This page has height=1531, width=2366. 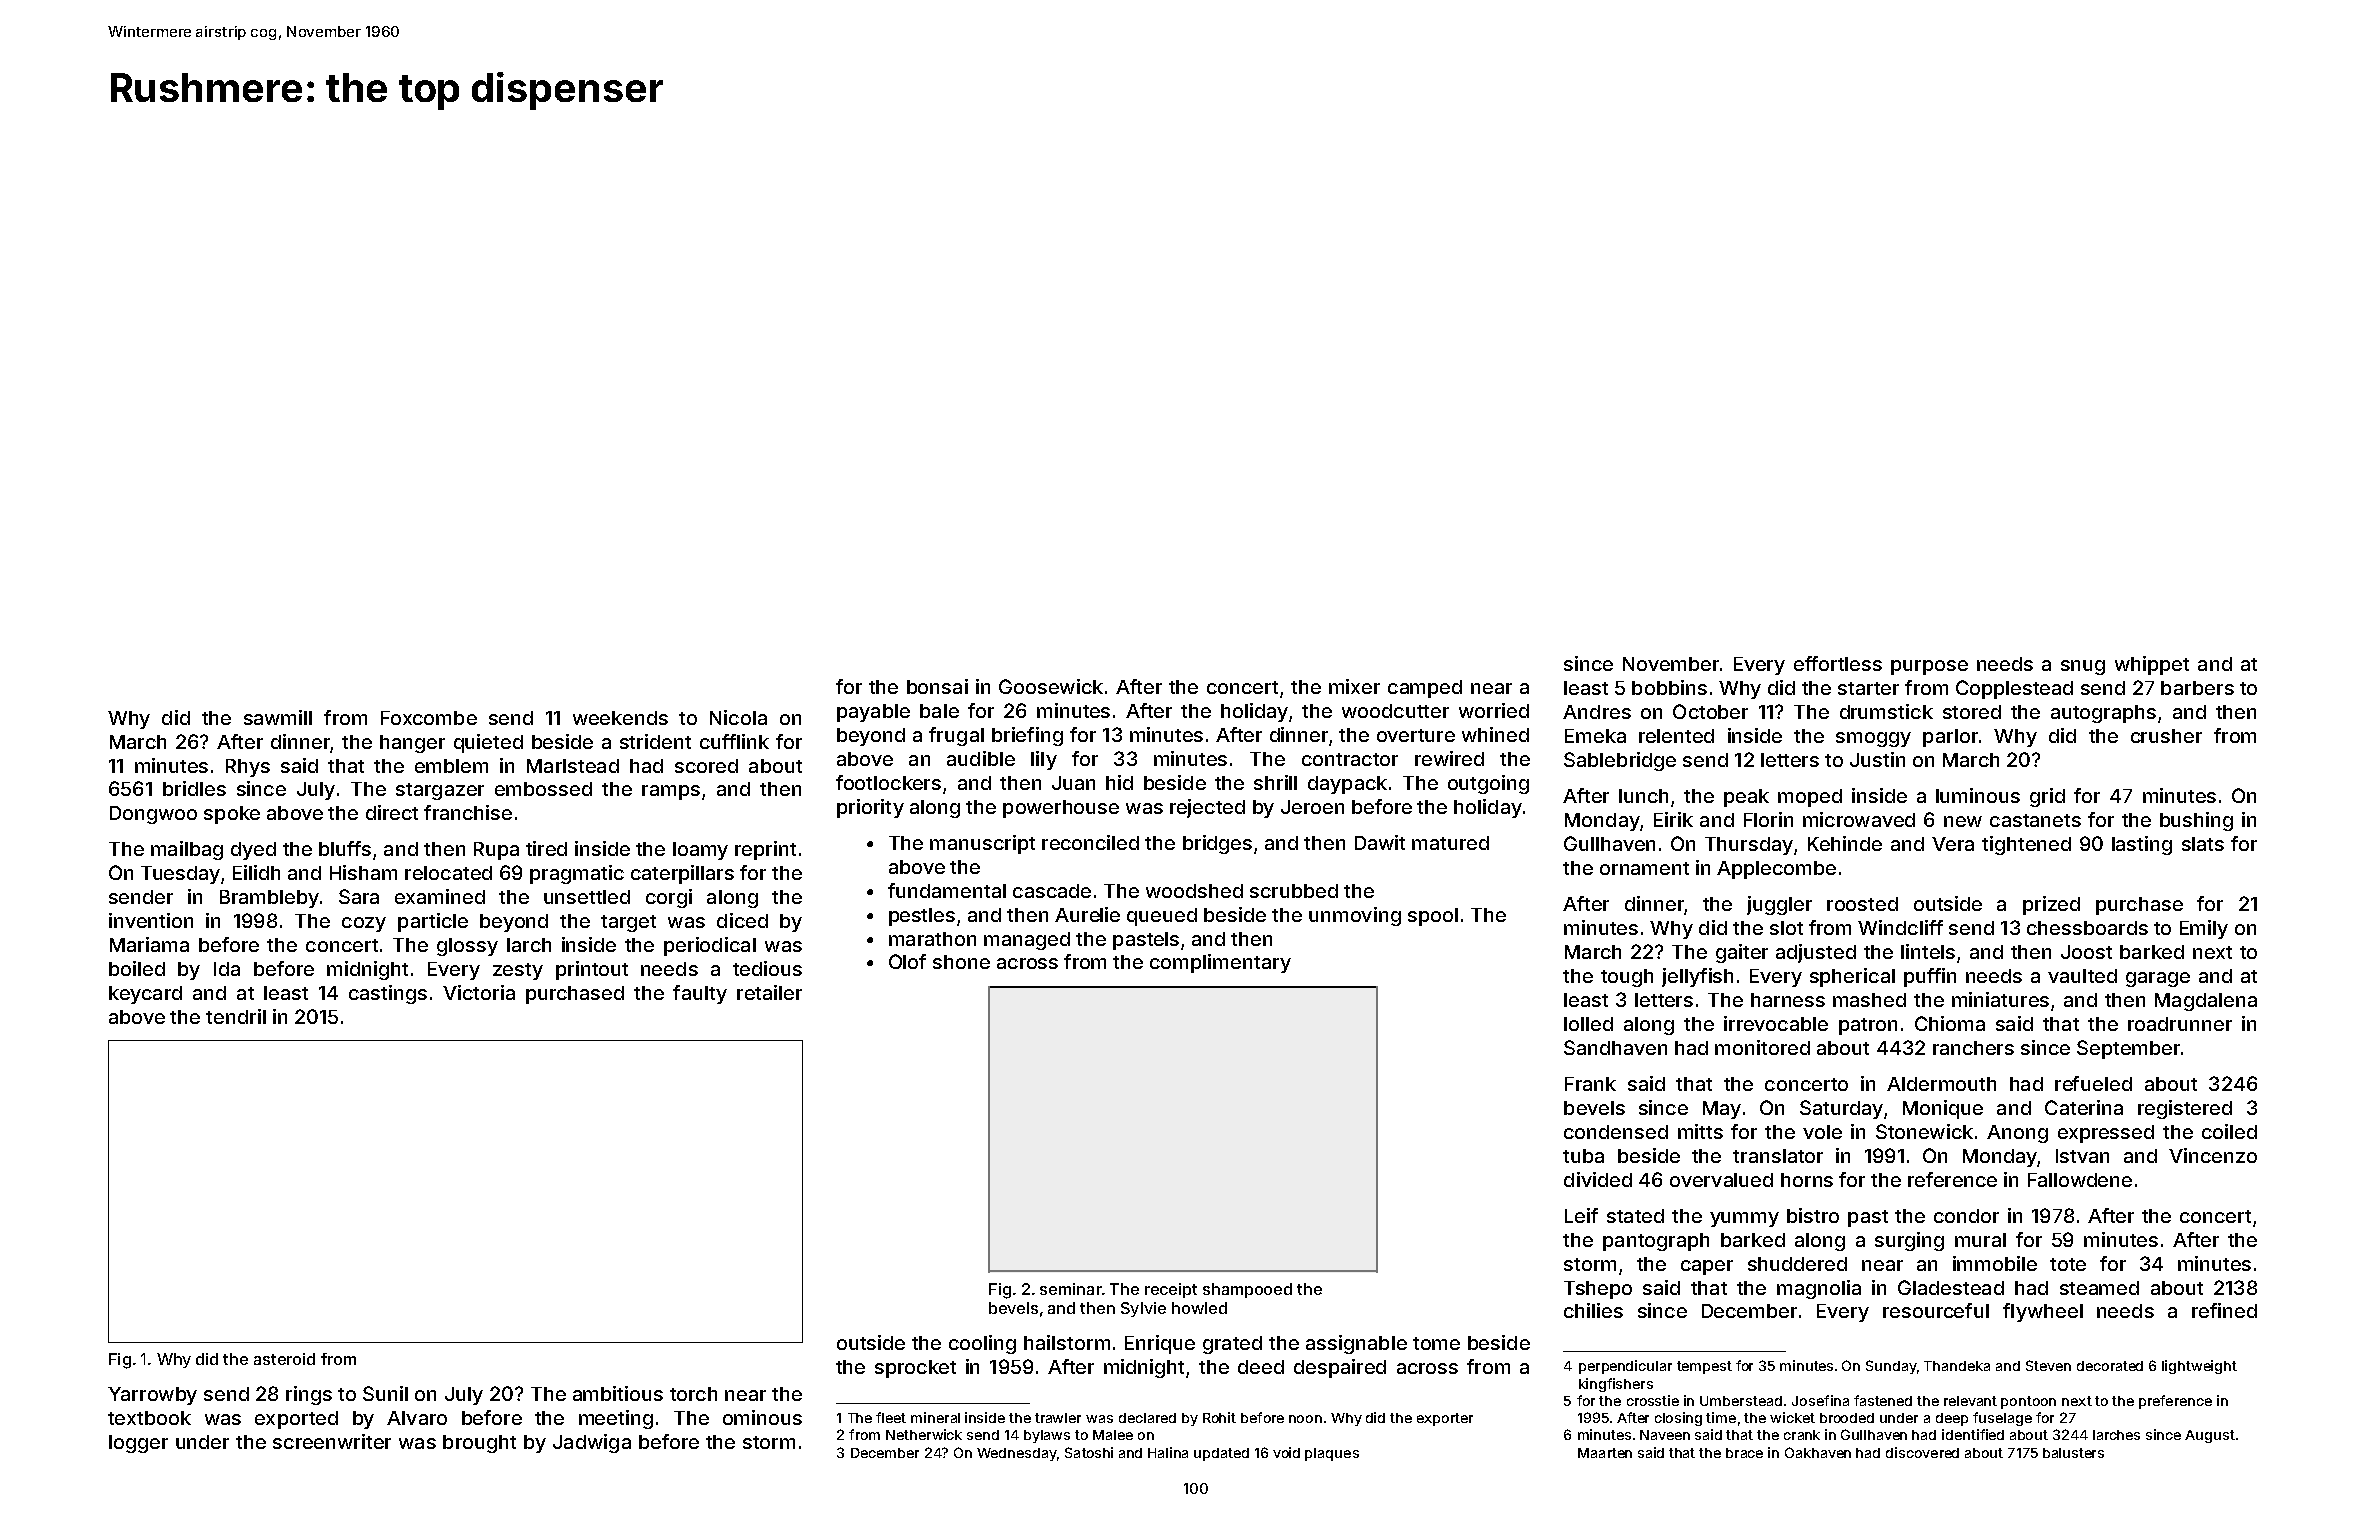 What do you see at coordinates (1620, 761) in the page?
I see `Sablebridge` at bounding box center [1620, 761].
